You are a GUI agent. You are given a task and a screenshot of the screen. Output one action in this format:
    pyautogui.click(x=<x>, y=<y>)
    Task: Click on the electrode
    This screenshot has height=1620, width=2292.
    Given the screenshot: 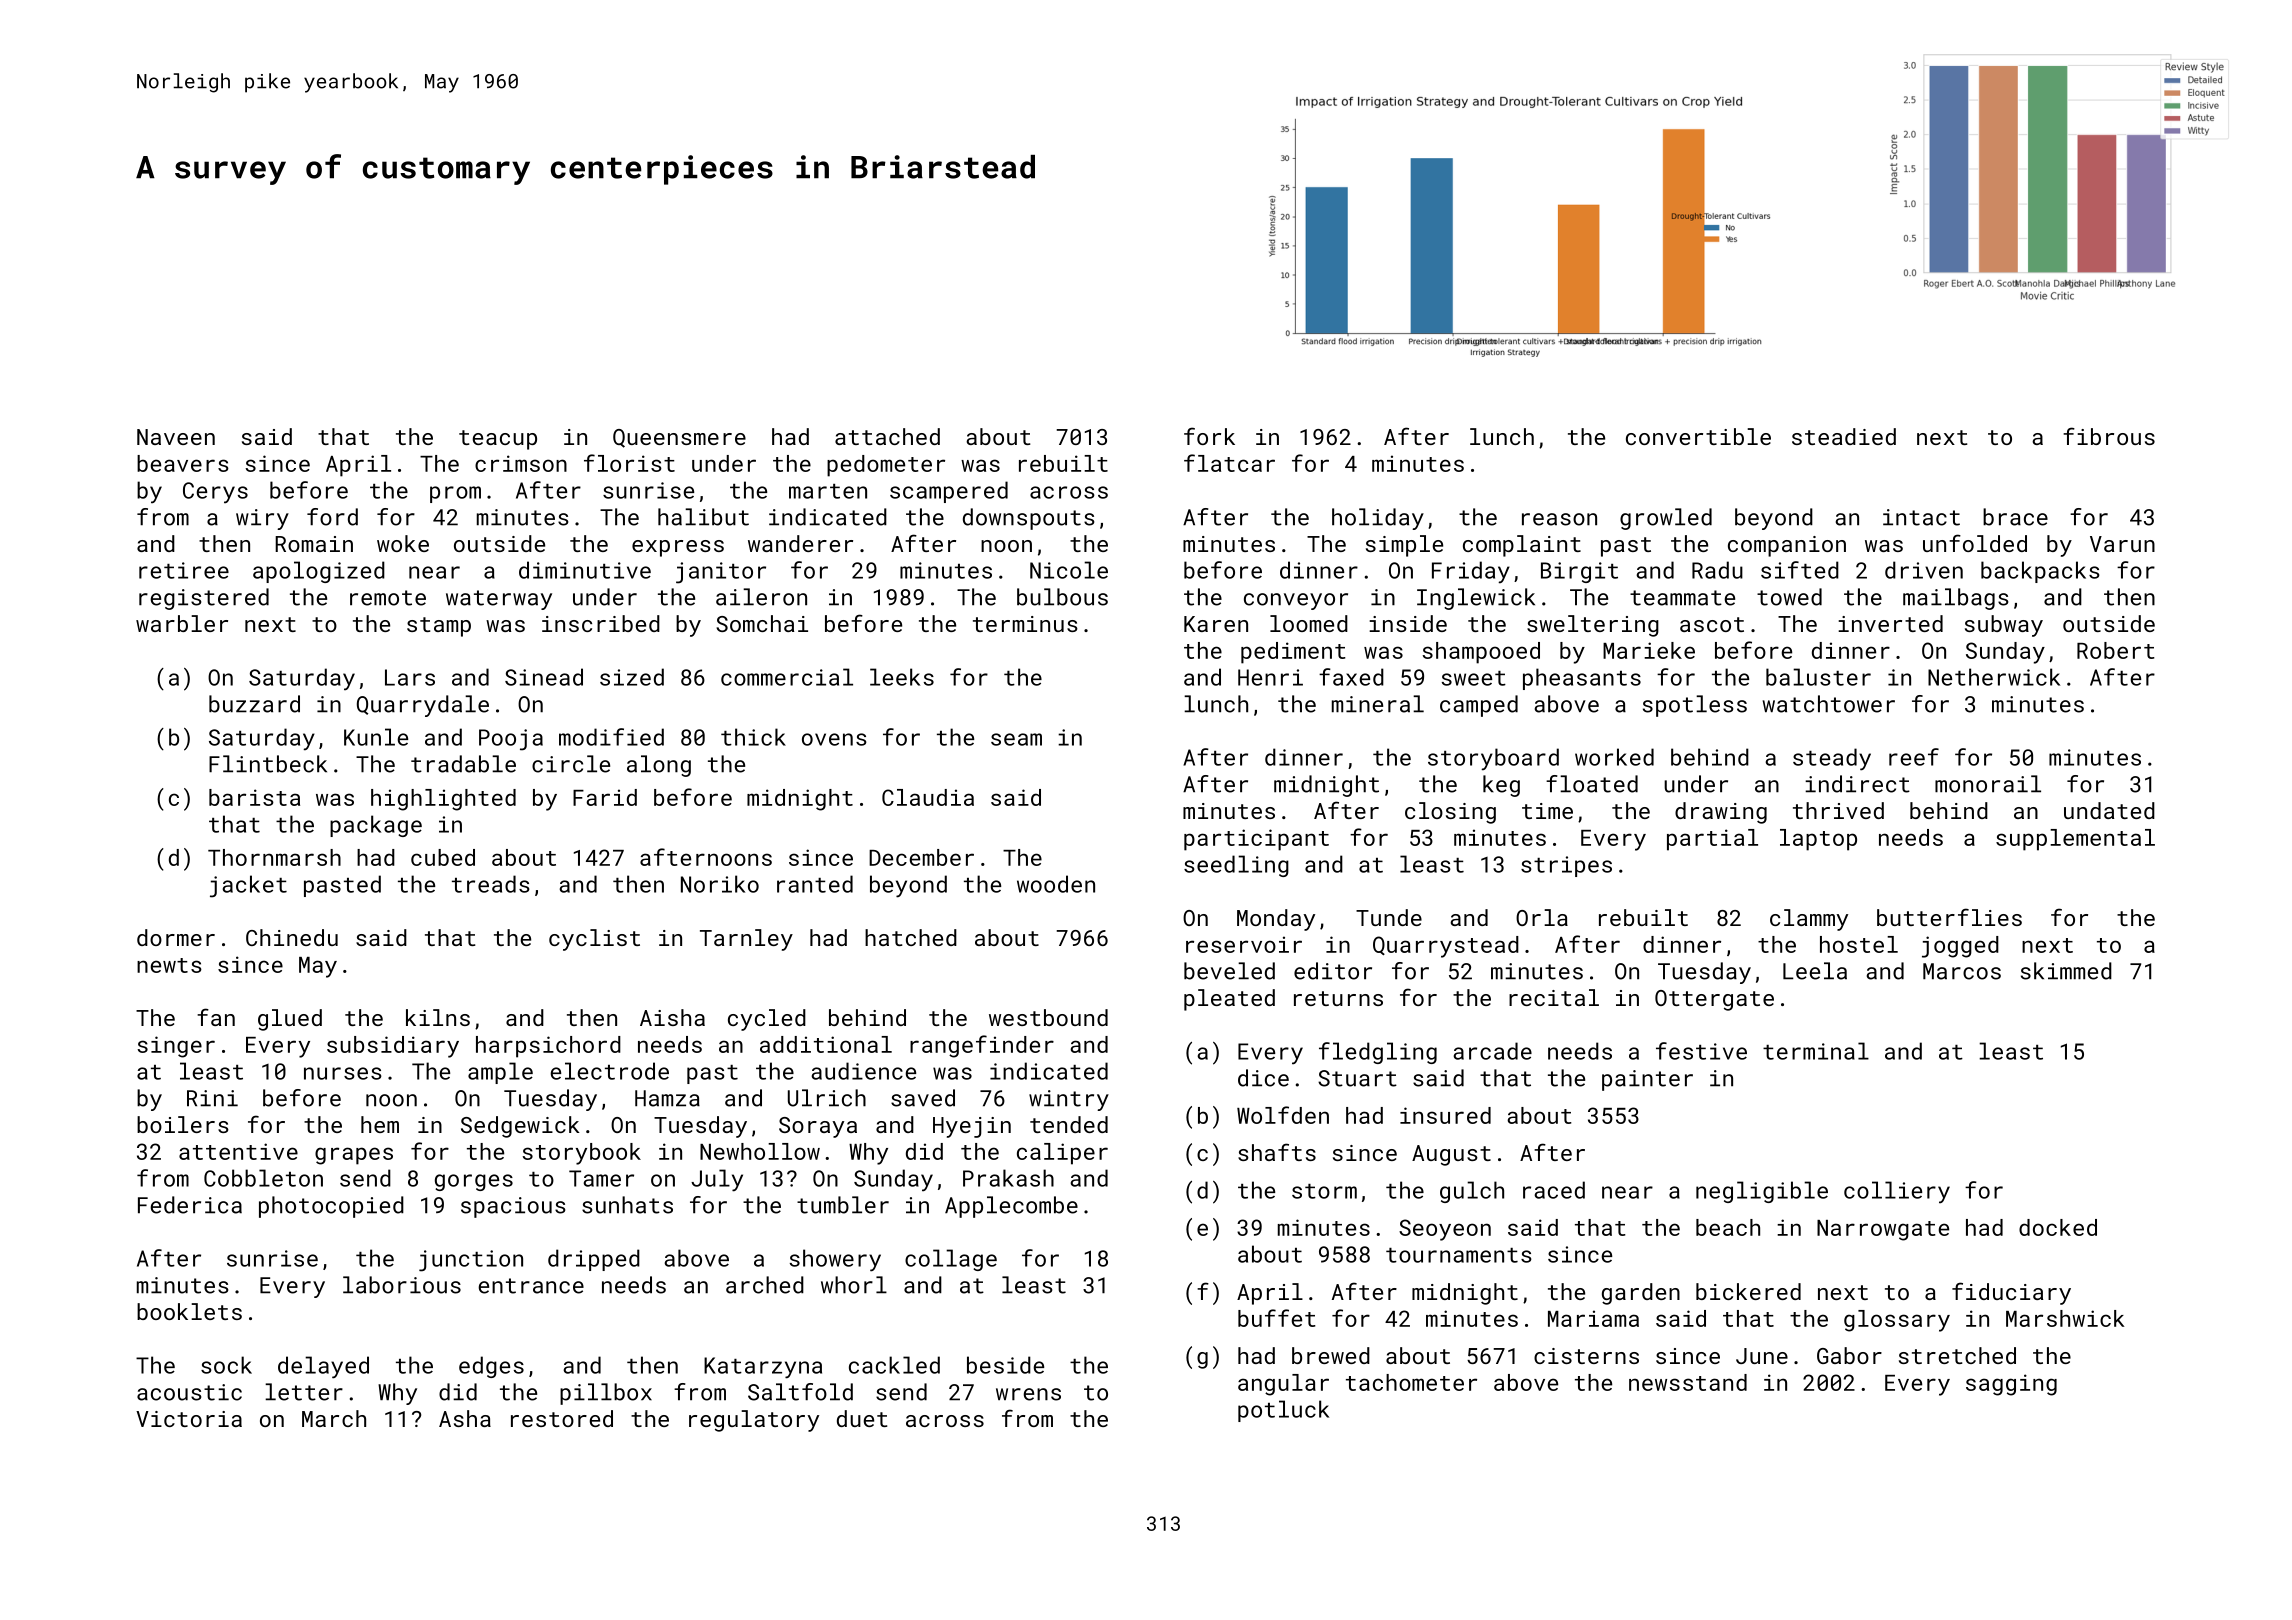 What is the action you would take?
    pyautogui.click(x=609, y=1071)
